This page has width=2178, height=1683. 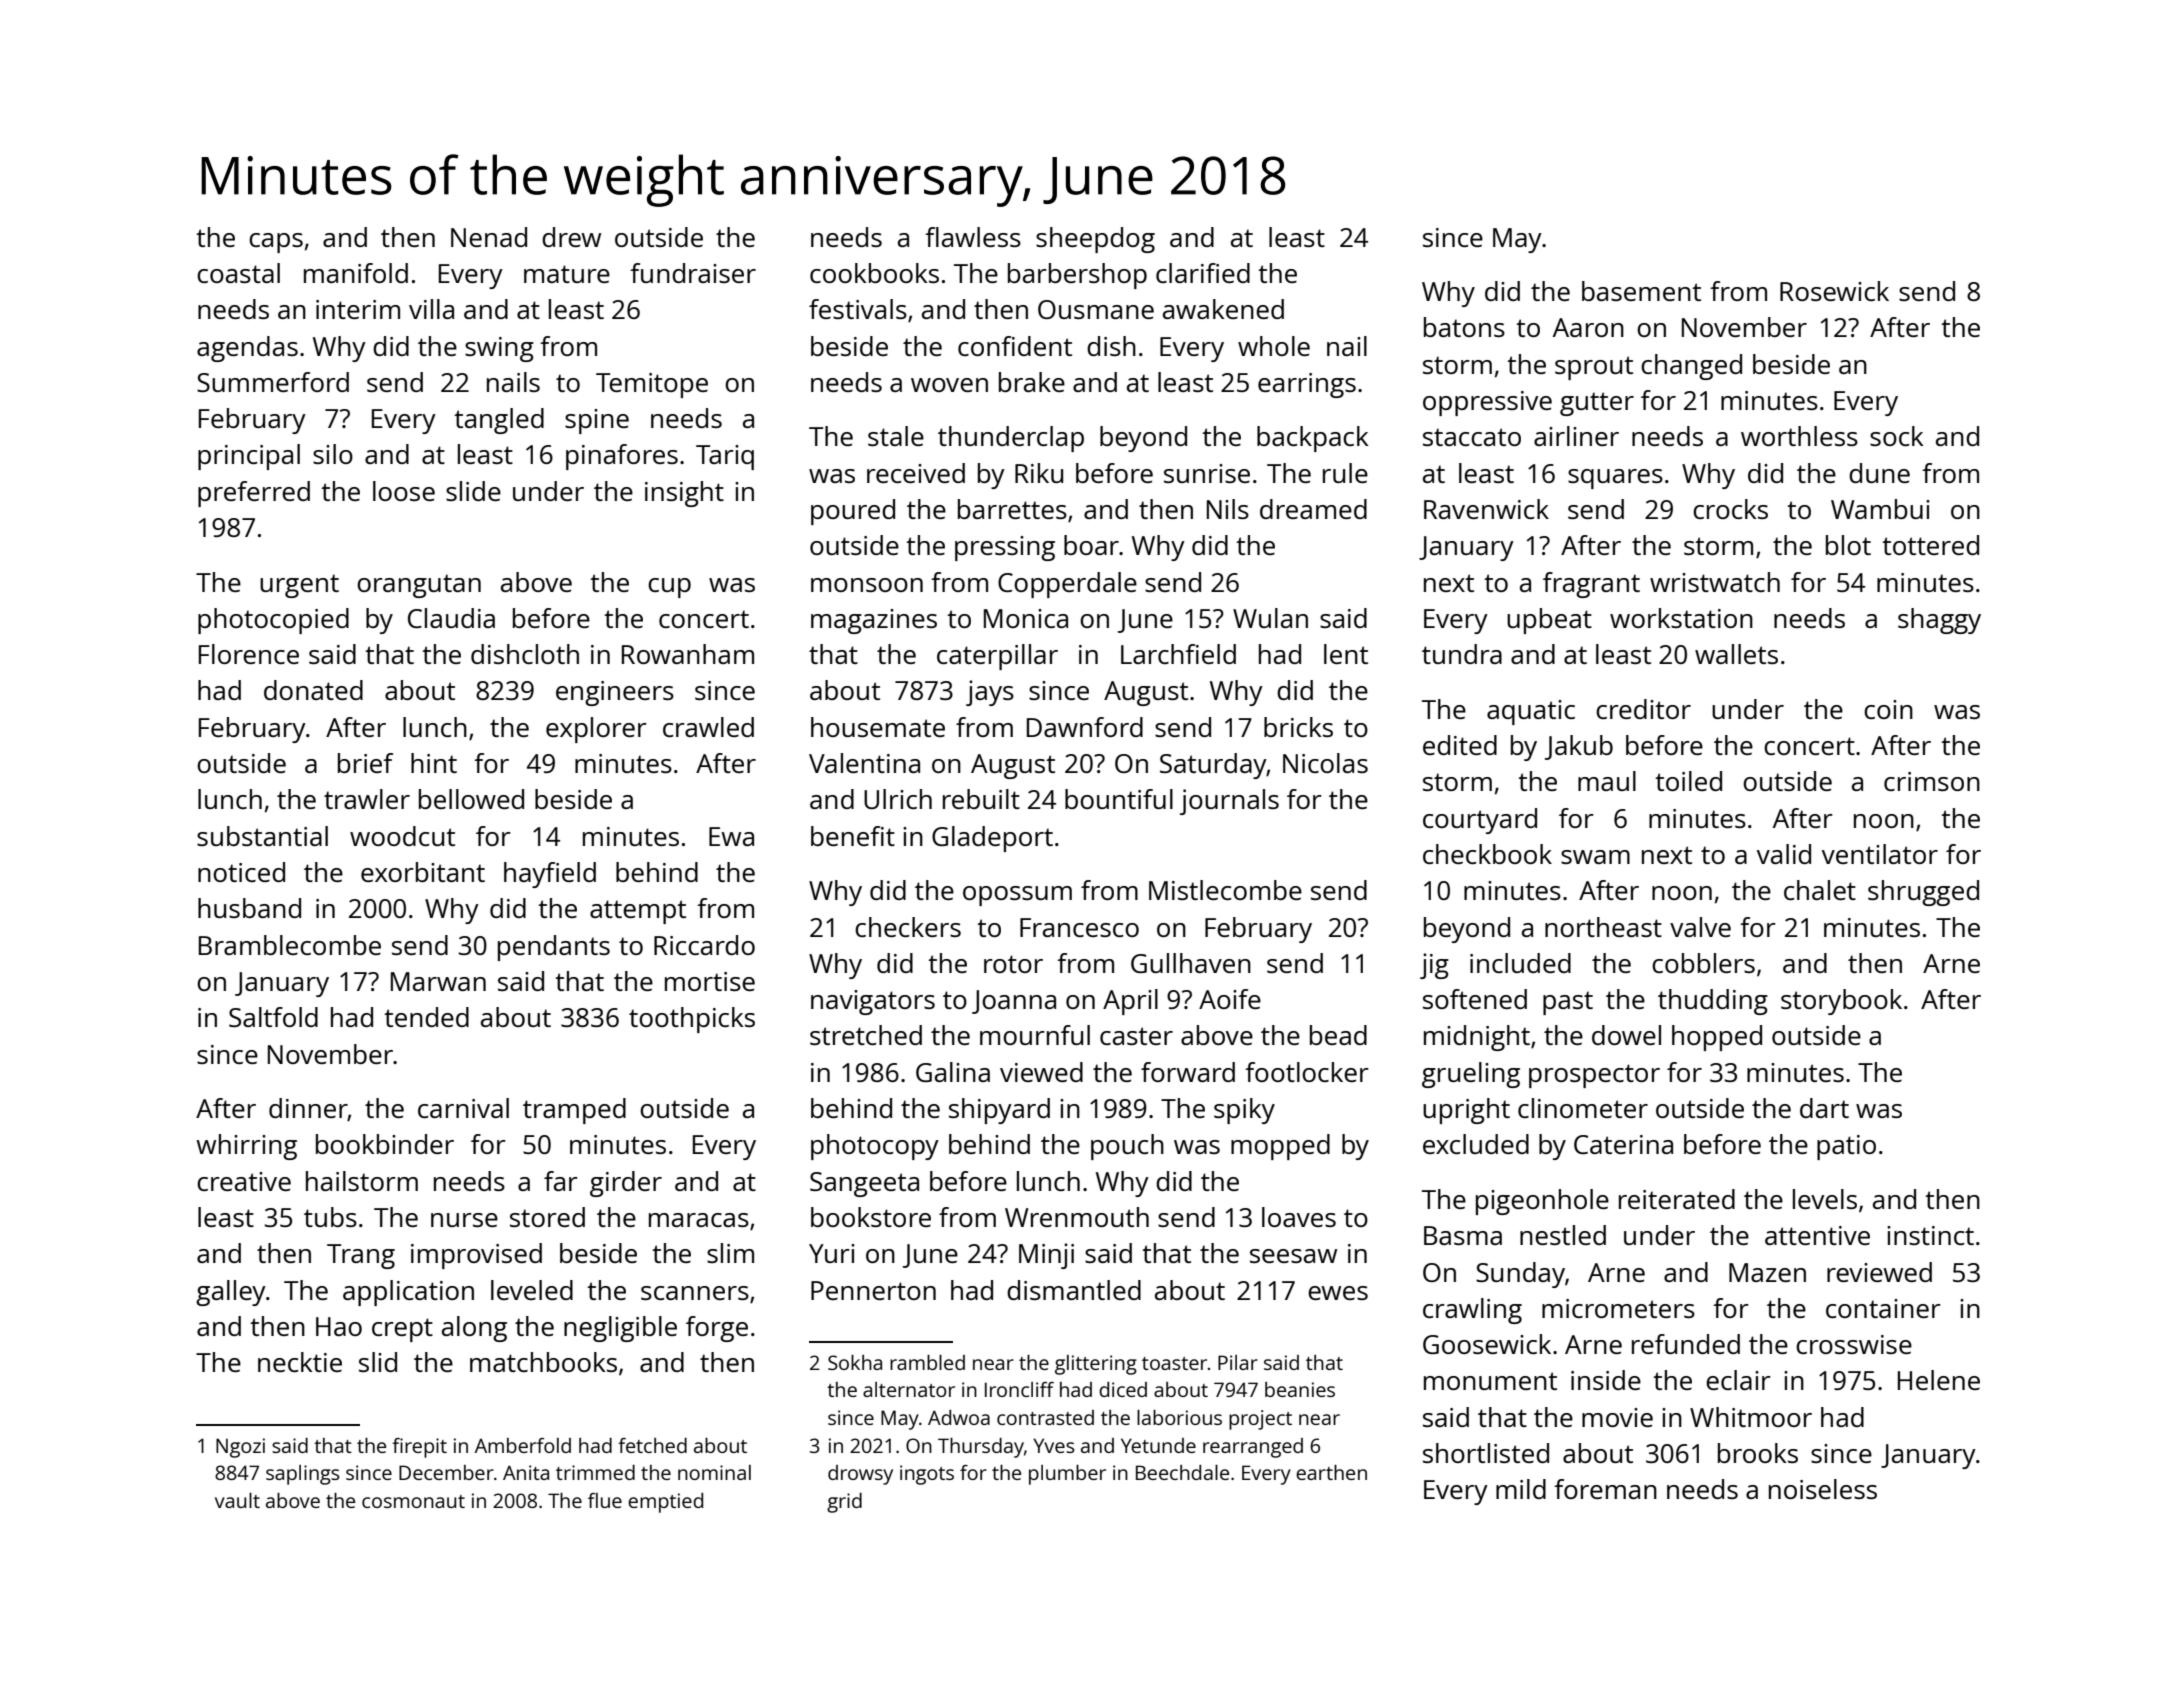 What do you see at coordinates (1930, 545) in the page?
I see `tottered` at bounding box center [1930, 545].
